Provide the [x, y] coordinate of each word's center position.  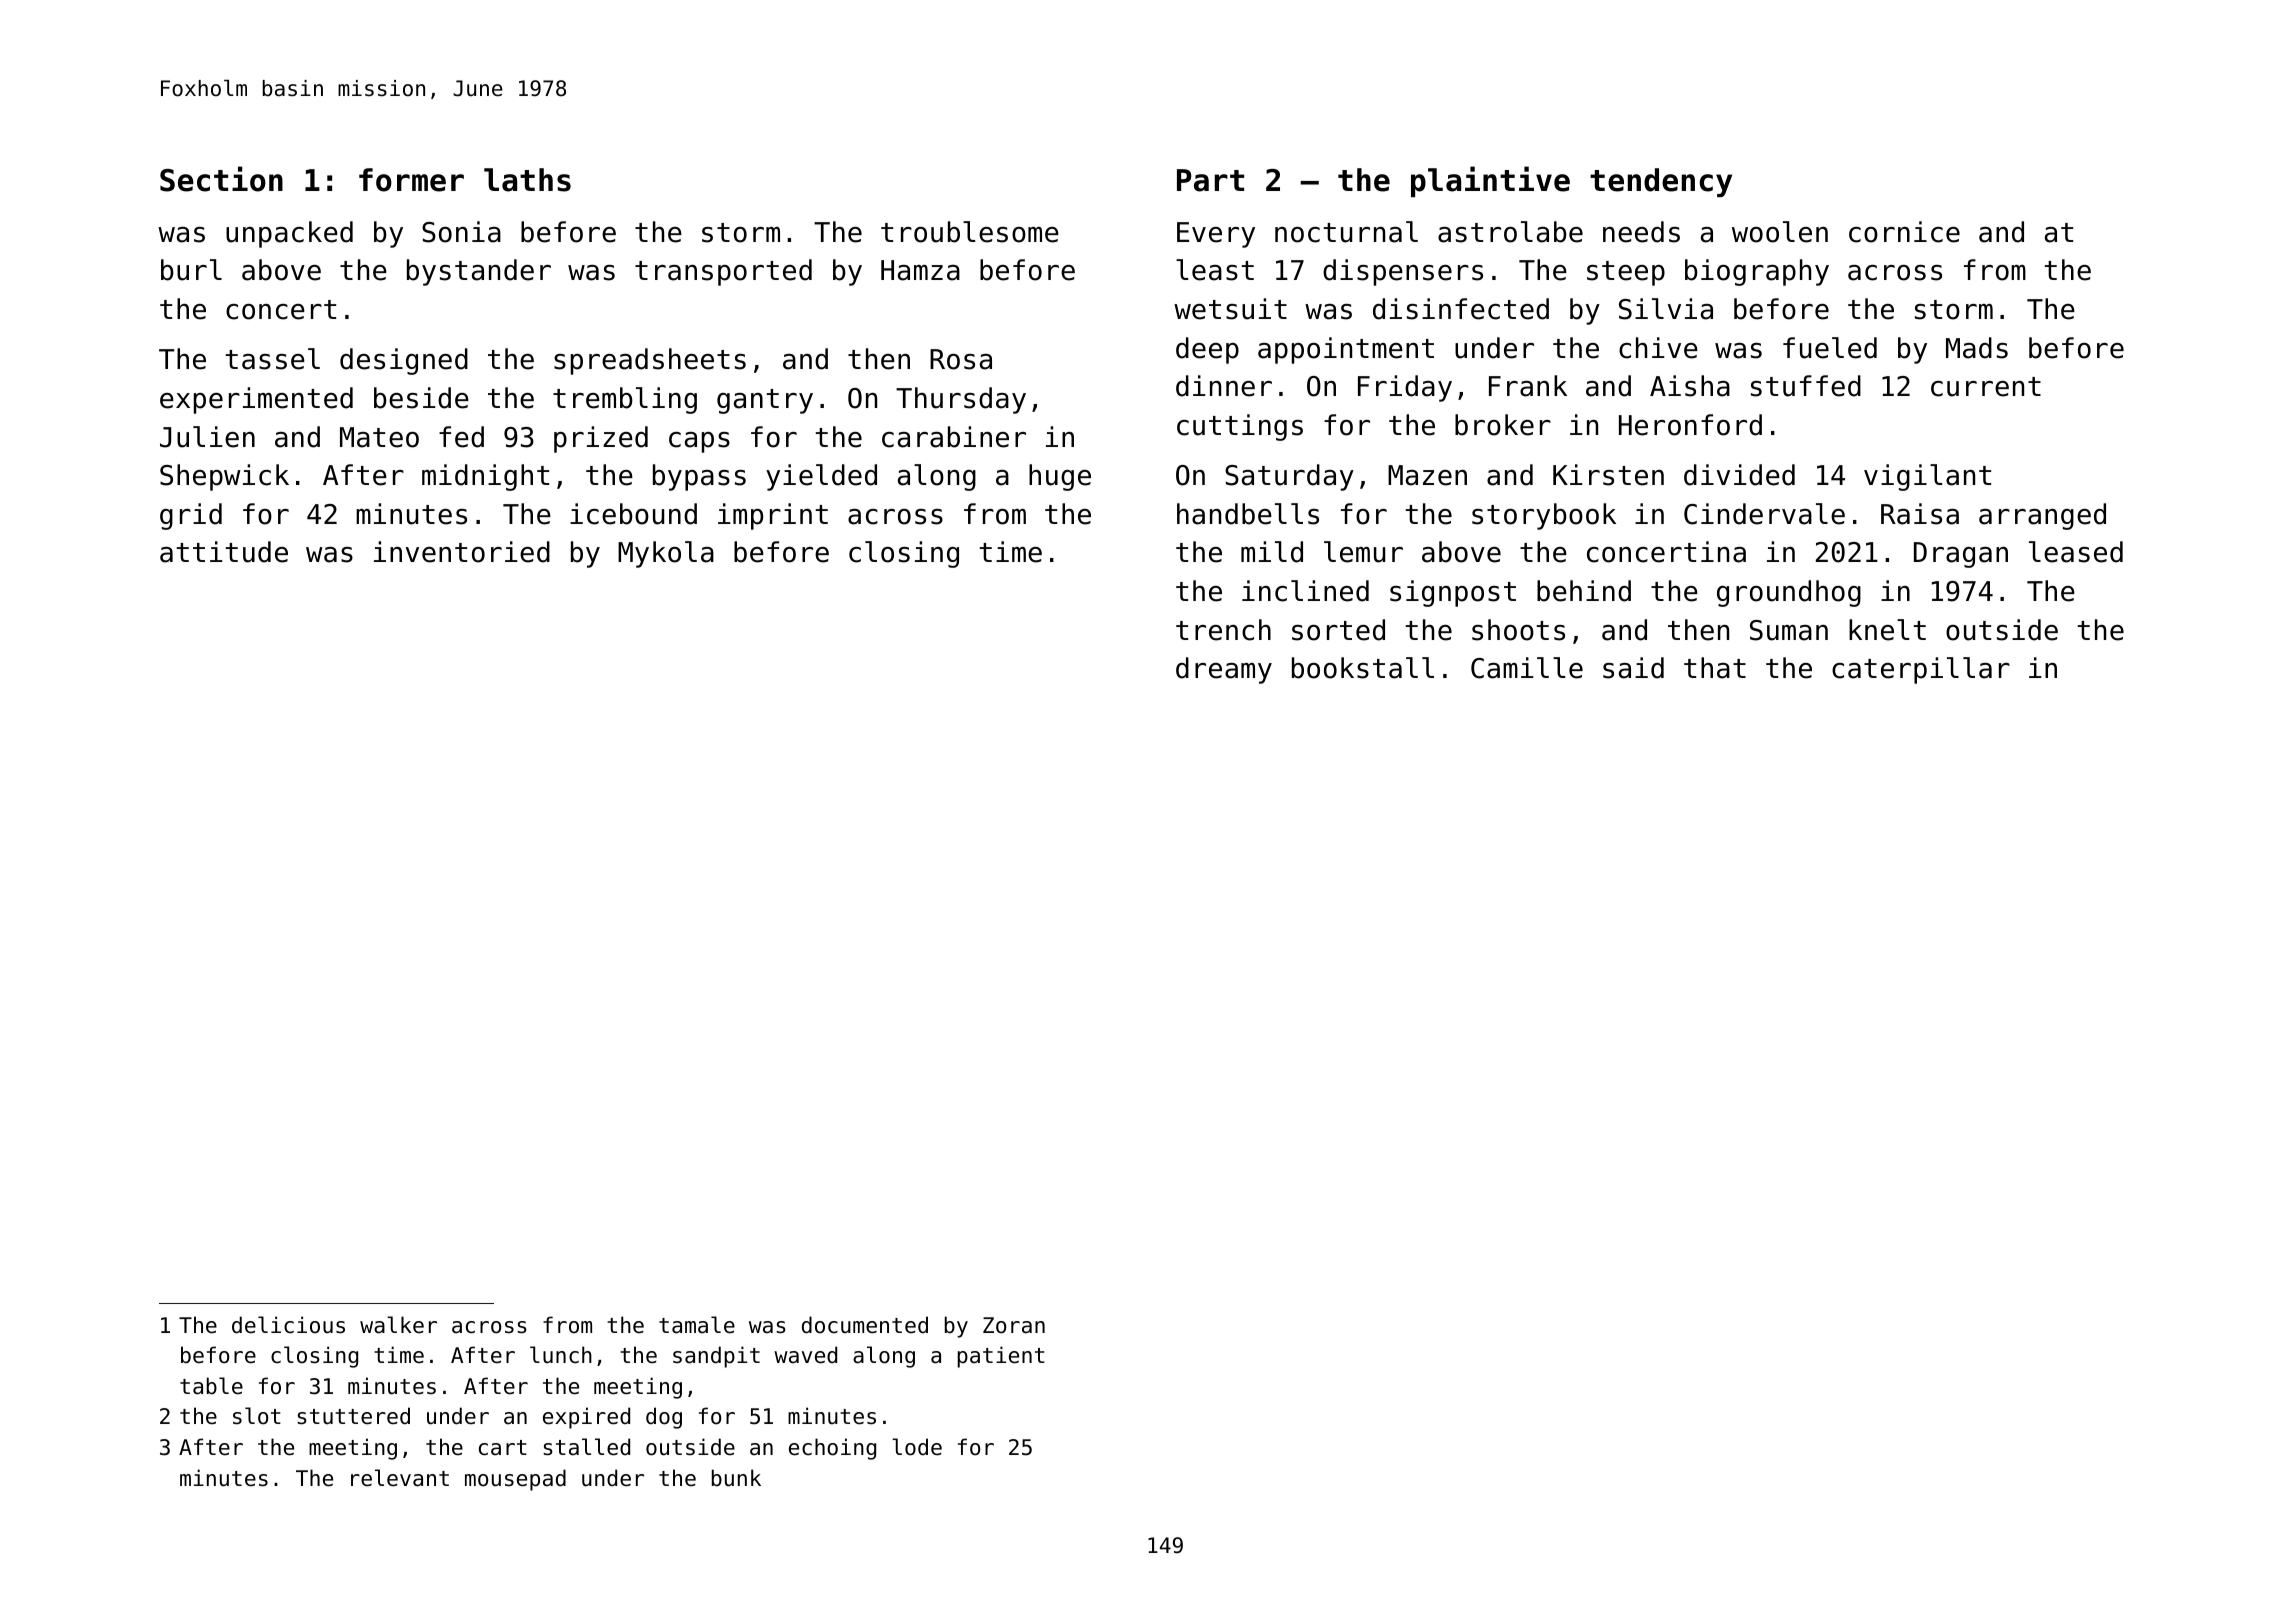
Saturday [1289, 477]
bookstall [1363, 668]
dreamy [1224, 670]
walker [398, 1325]
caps [699, 442]
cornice [1904, 232]
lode [917, 1447]
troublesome [970, 232]
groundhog [1789, 593]
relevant [400, 1478]
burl [191, 270]
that [1715, 668]
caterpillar [1921, 670]
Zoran [1014, 1325]
